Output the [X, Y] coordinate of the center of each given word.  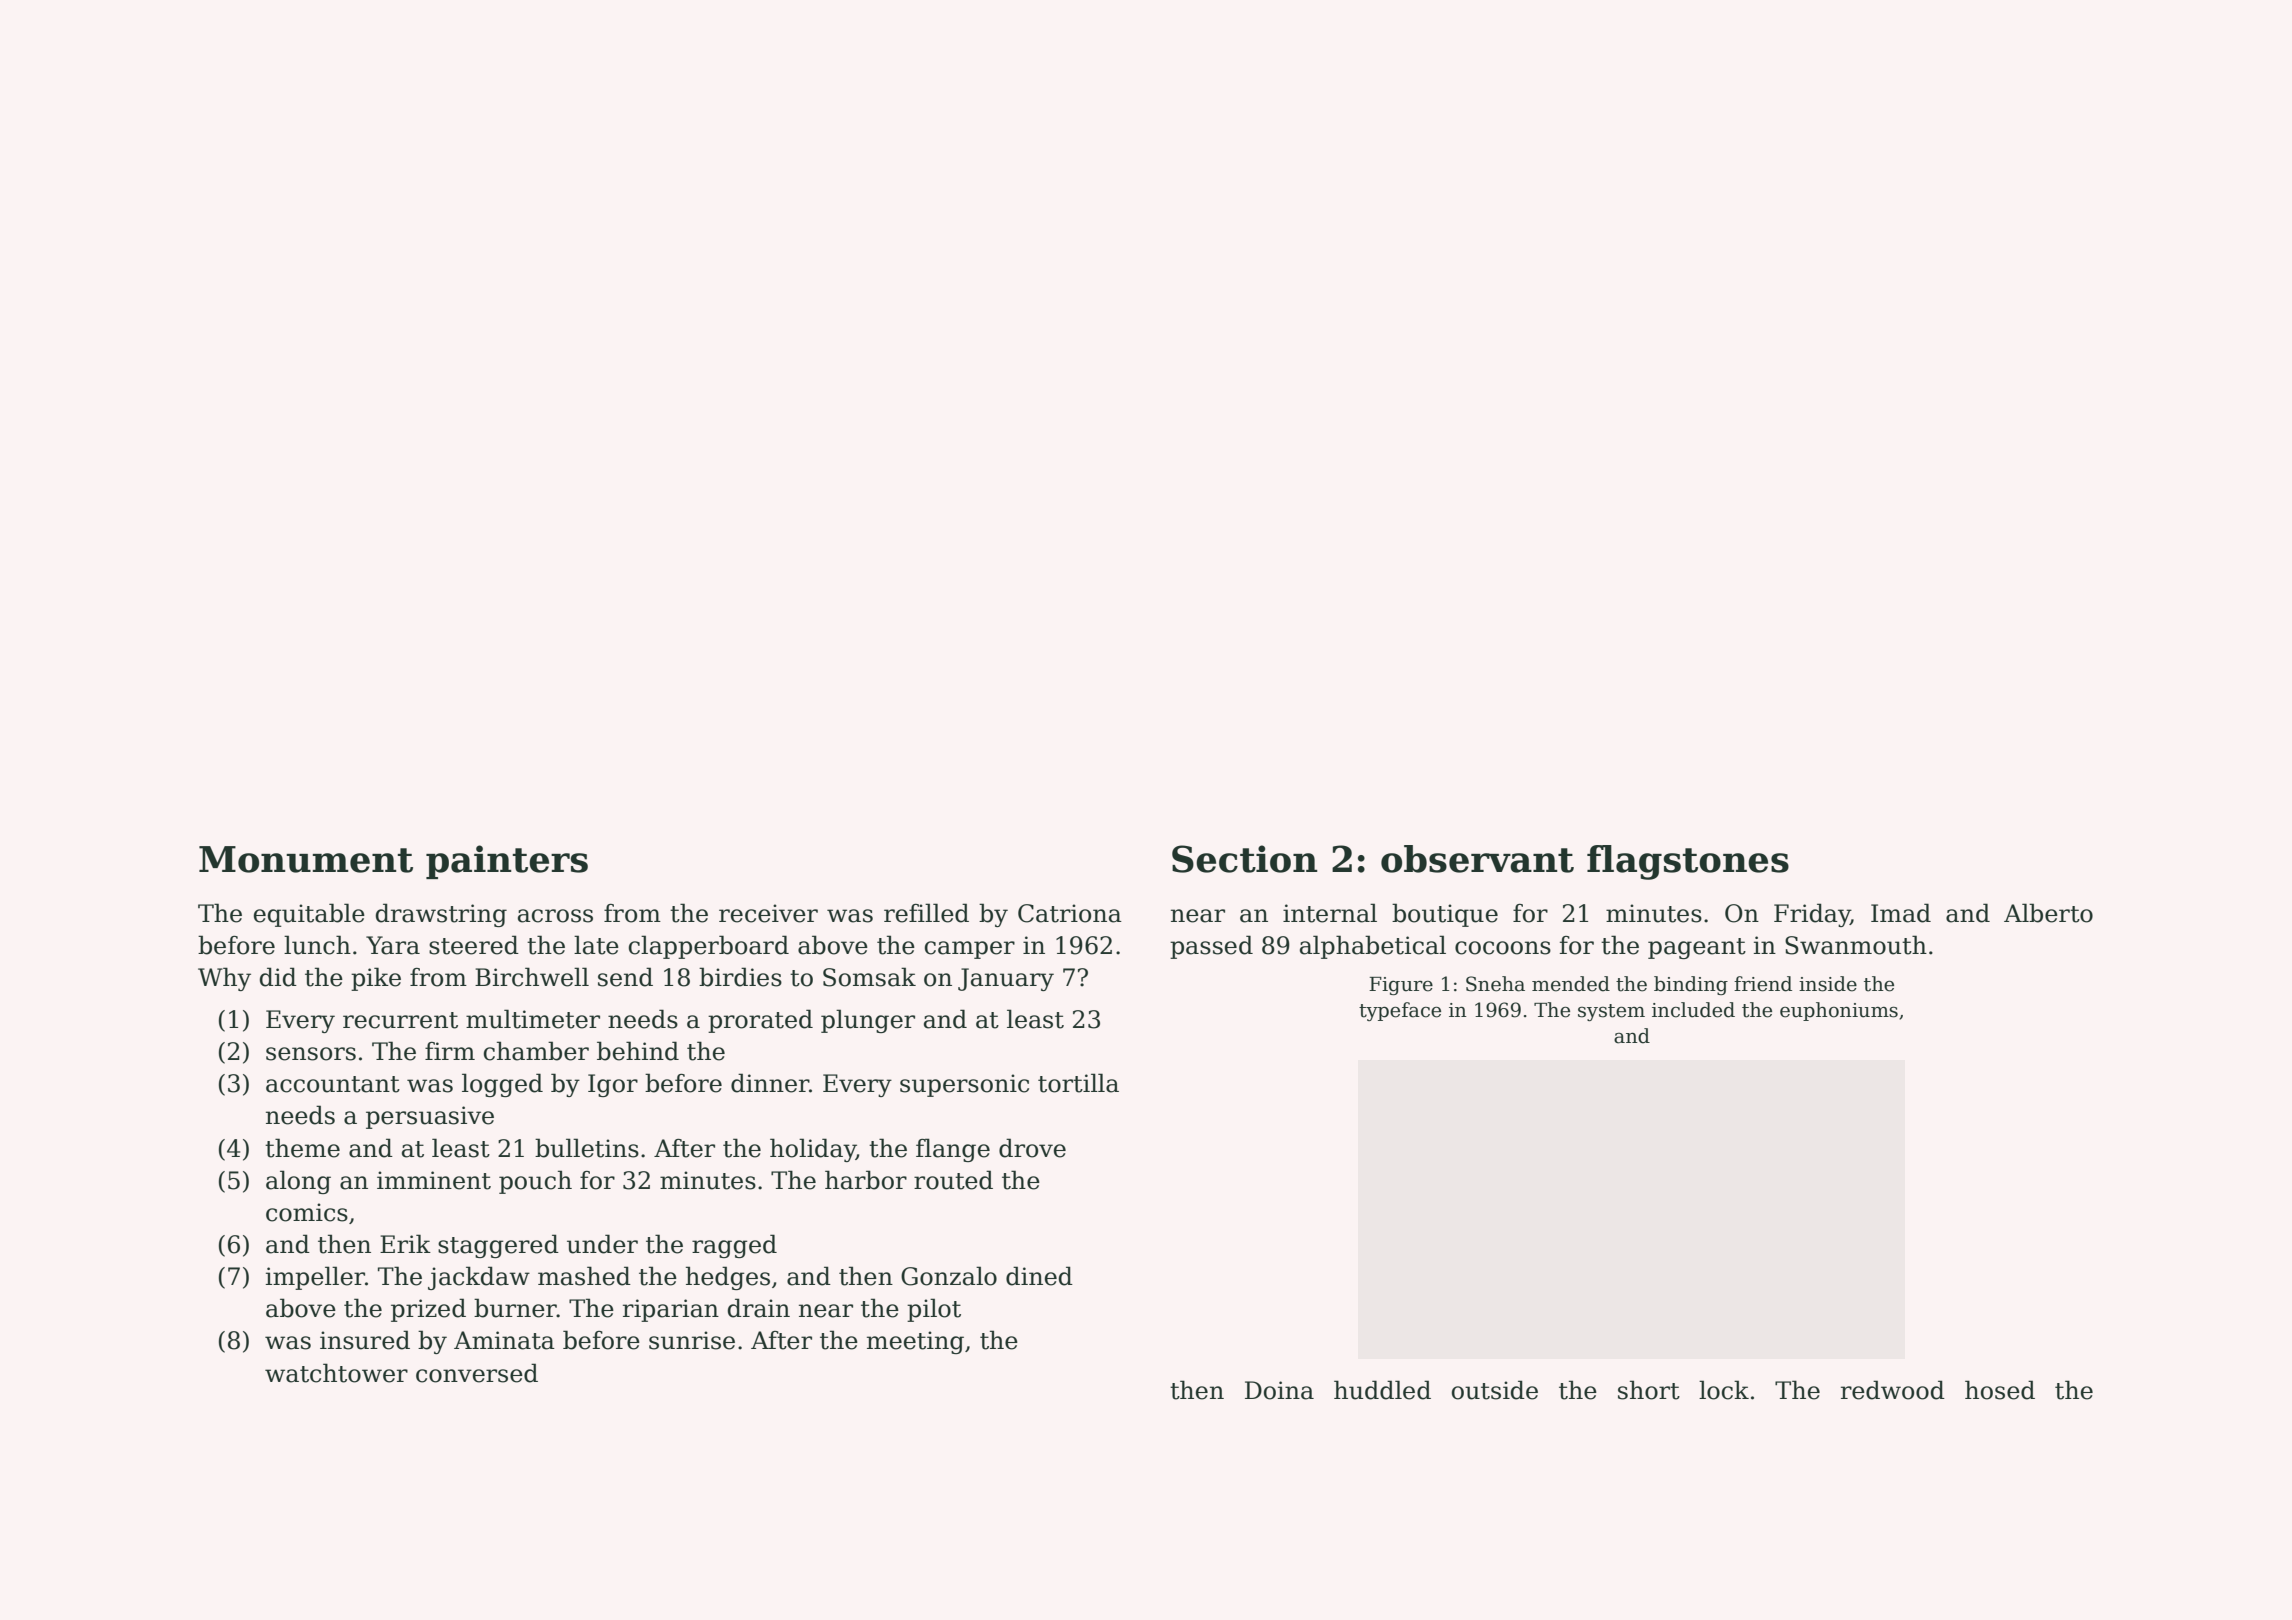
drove [1032, 1148]
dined [1039, 1276]
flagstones [1688, 862]
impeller [315, 1278]
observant [1477, 859]
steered [474, 945]
